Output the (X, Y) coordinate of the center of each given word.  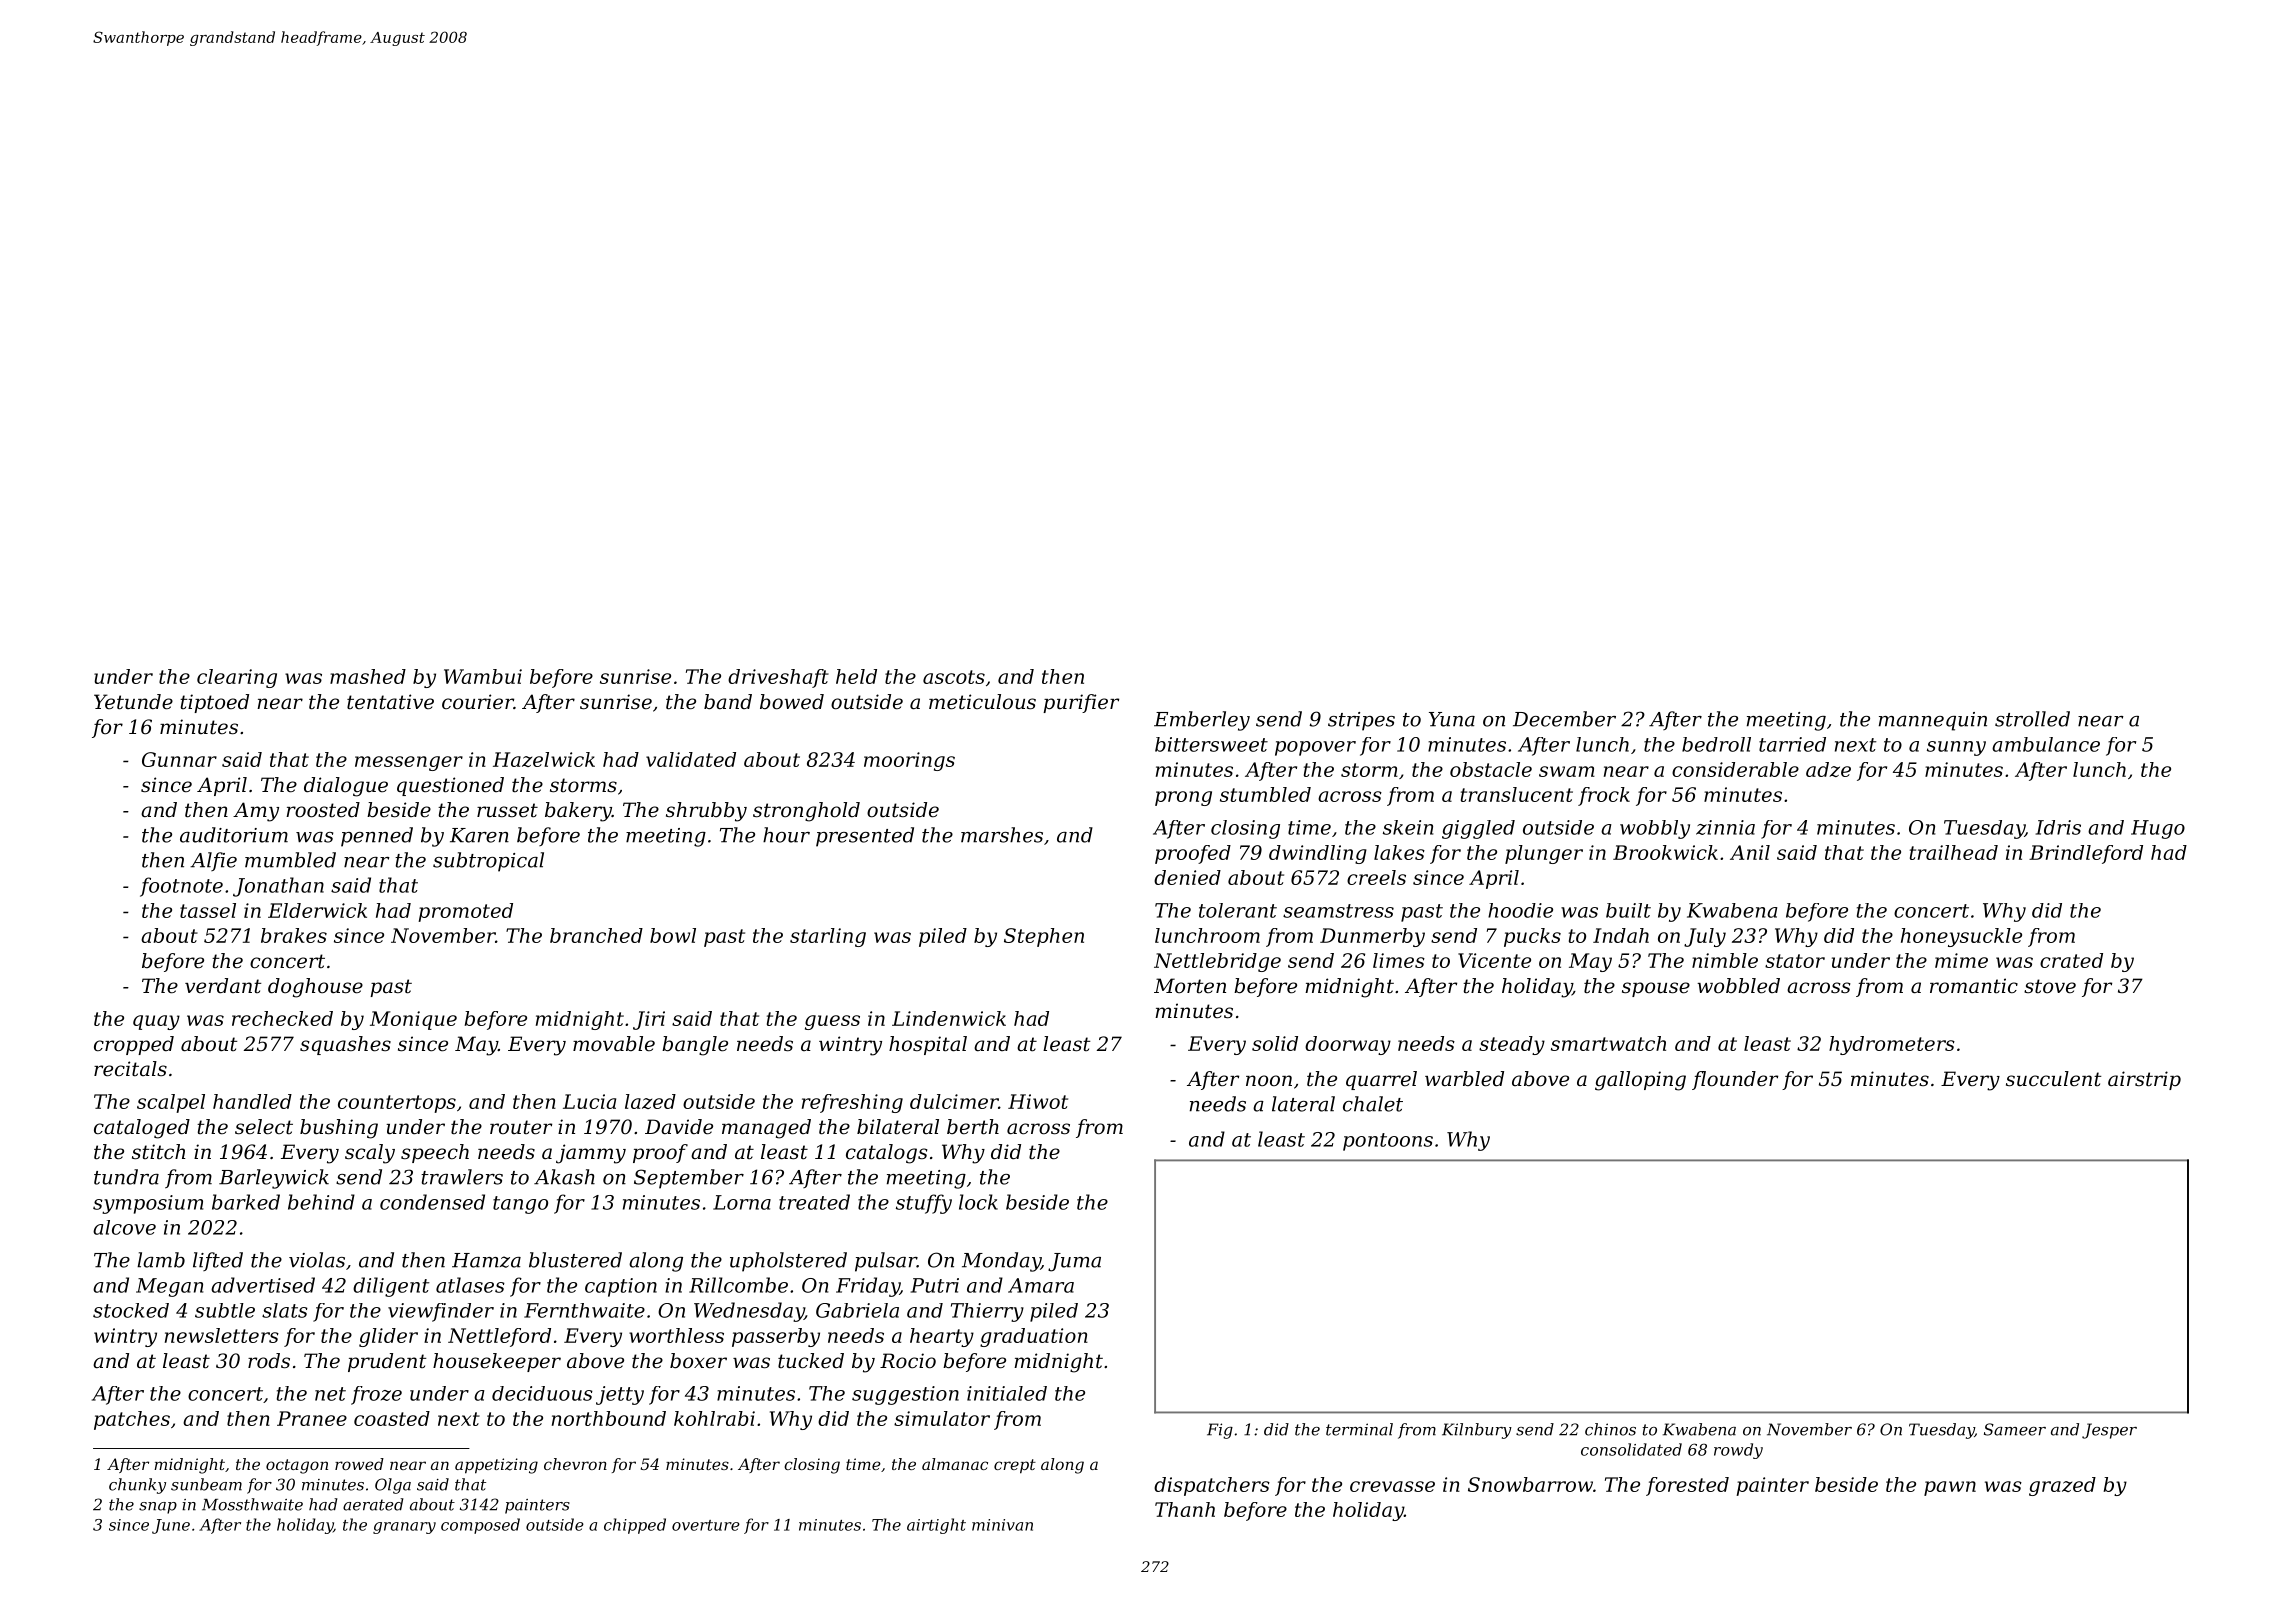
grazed (2062, 1486)
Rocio (908, 1361)
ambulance (2046, 744)
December (1564, 719)
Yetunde (133, 702)
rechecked (282, 1018)
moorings (909, 761)
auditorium (234, 835)
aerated (373, 1504)
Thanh (1185, 1509)
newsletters (222, 1335)
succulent (2053, 1079)
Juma (1074, 1262)
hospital (928, 1045)
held (856, 676)
